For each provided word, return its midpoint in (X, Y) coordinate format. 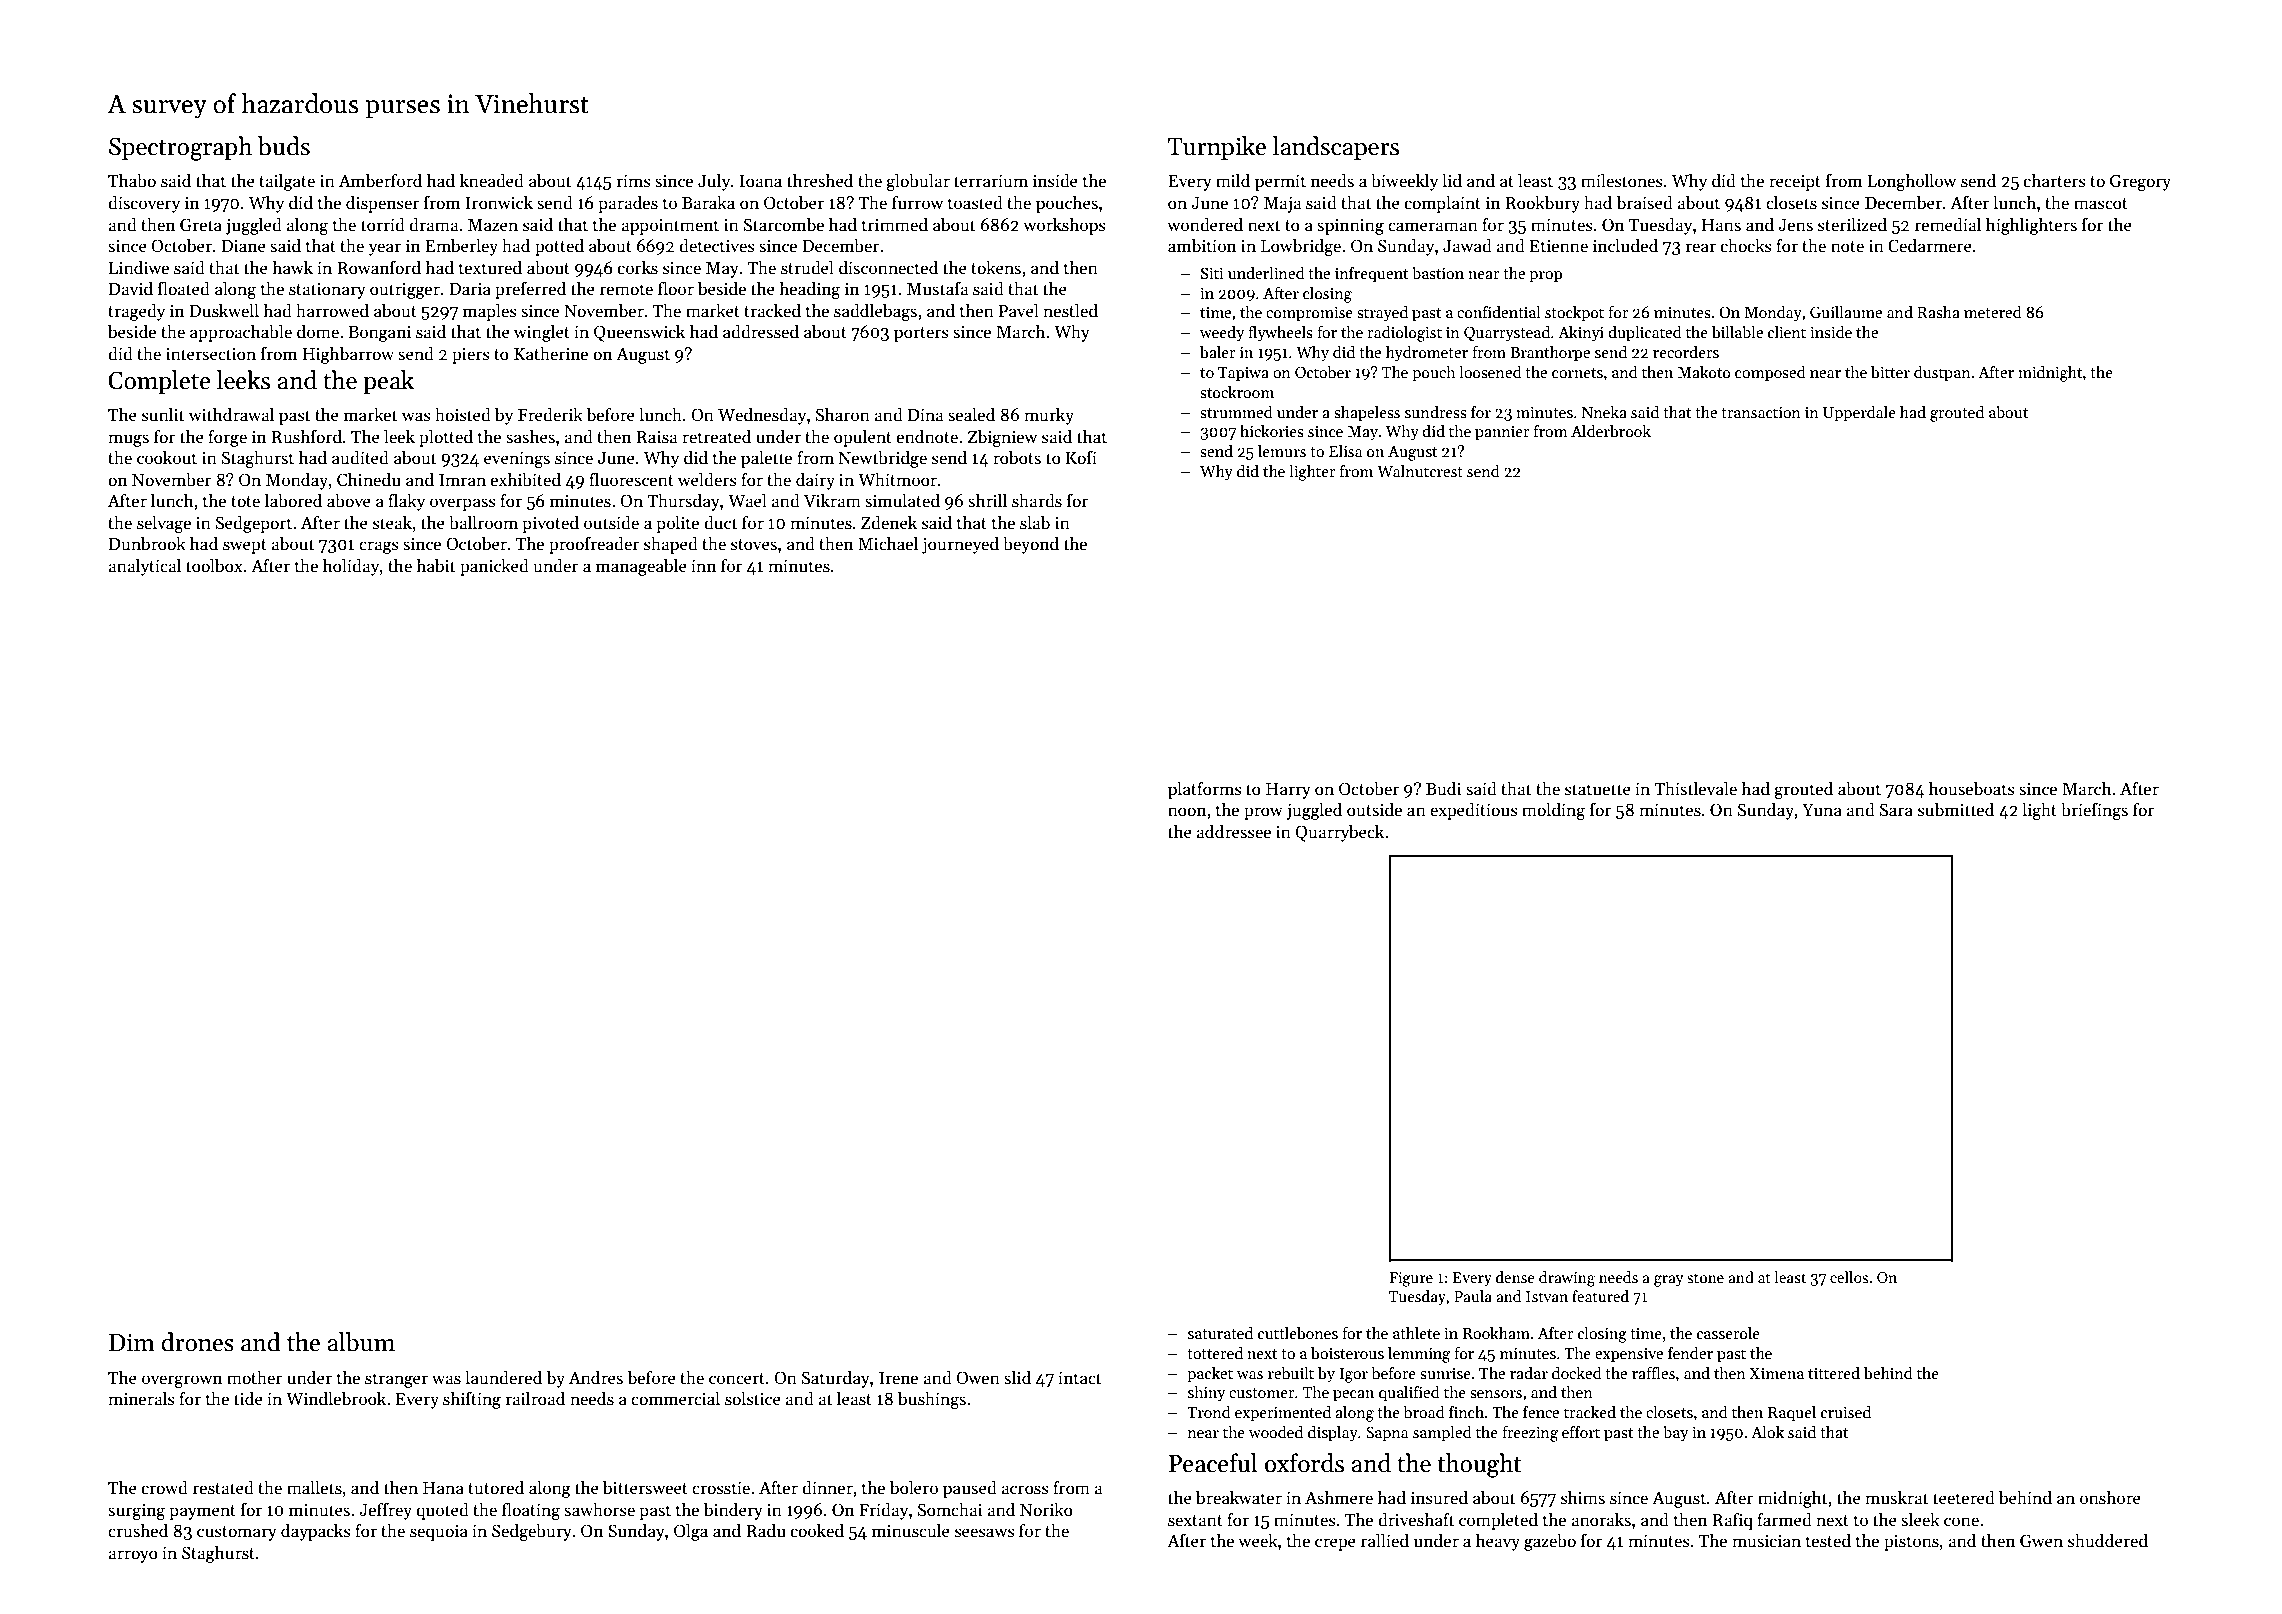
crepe (1335, 1544)
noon (1187, 811)
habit (436, 566)
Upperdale (1859, 414)
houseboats (1972, 789)
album (361, 1342)
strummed (1236, 412)
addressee (1234, 832)
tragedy (136, 312)
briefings (2094, 811)
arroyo (133, 1556)
